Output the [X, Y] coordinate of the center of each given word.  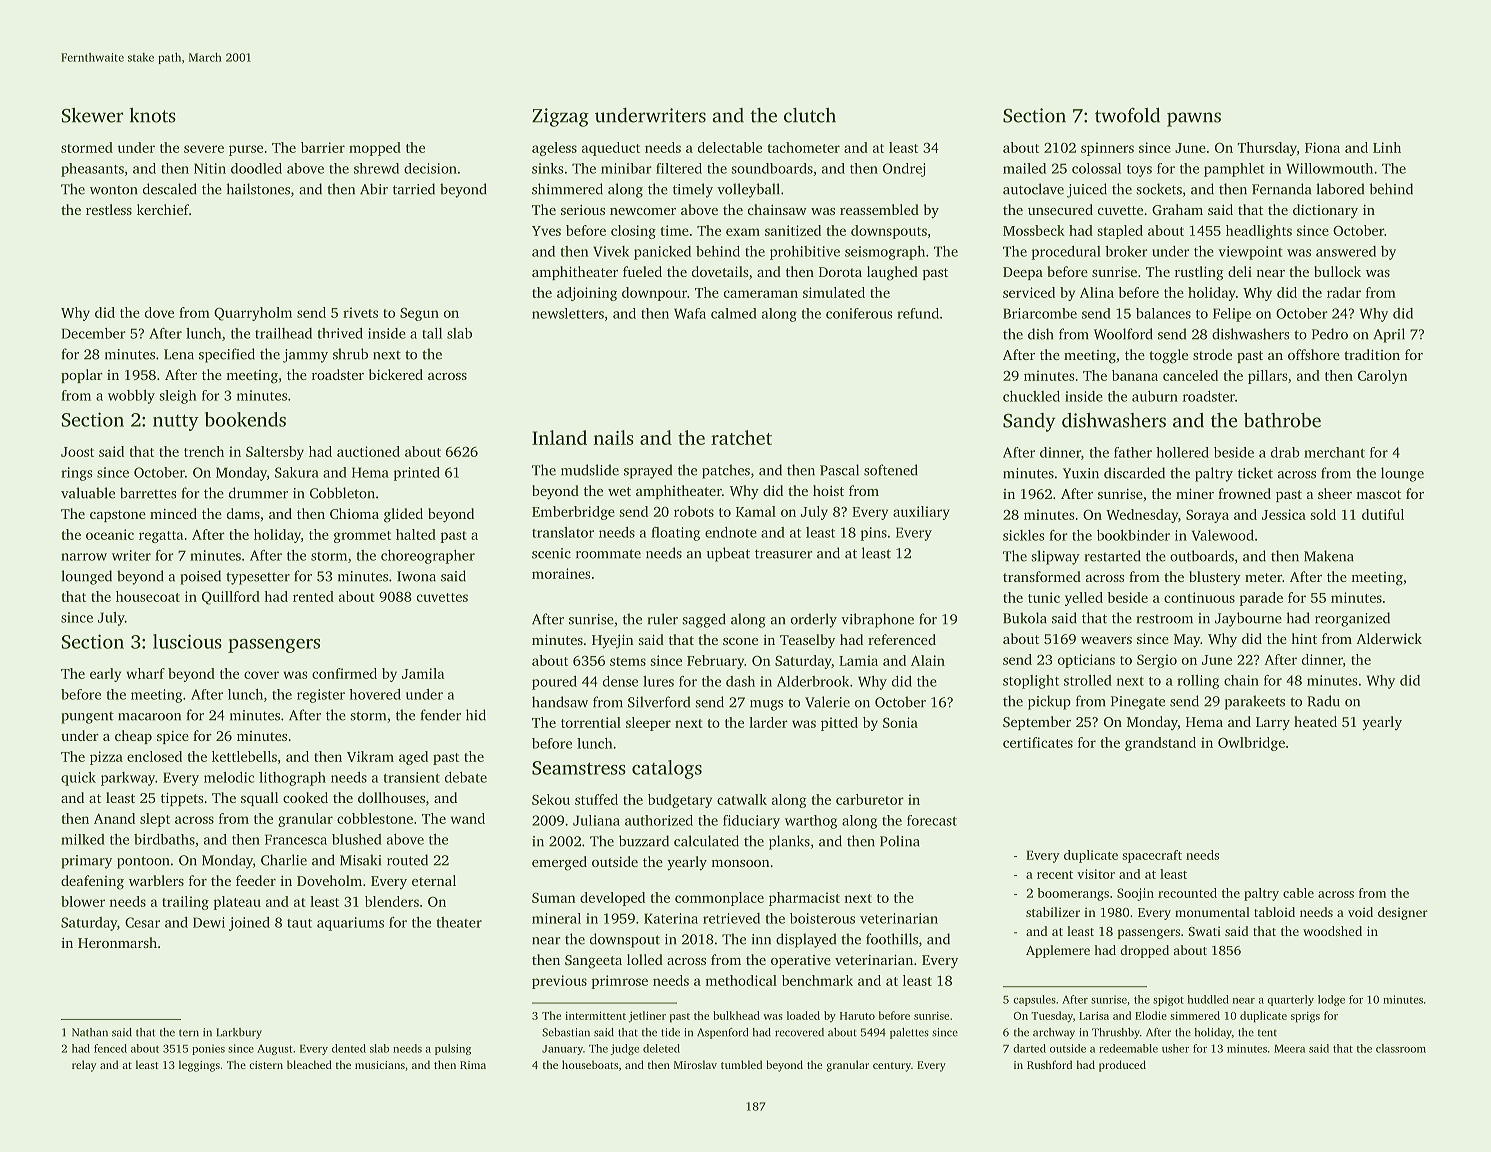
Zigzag [560, 117]
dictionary [1325, 211]
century [892, 1067]
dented [349, 1048]
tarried [414, 189]
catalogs [667, 769]
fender [441, 715]
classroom [1401, 1048]
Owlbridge [1251, 744]
